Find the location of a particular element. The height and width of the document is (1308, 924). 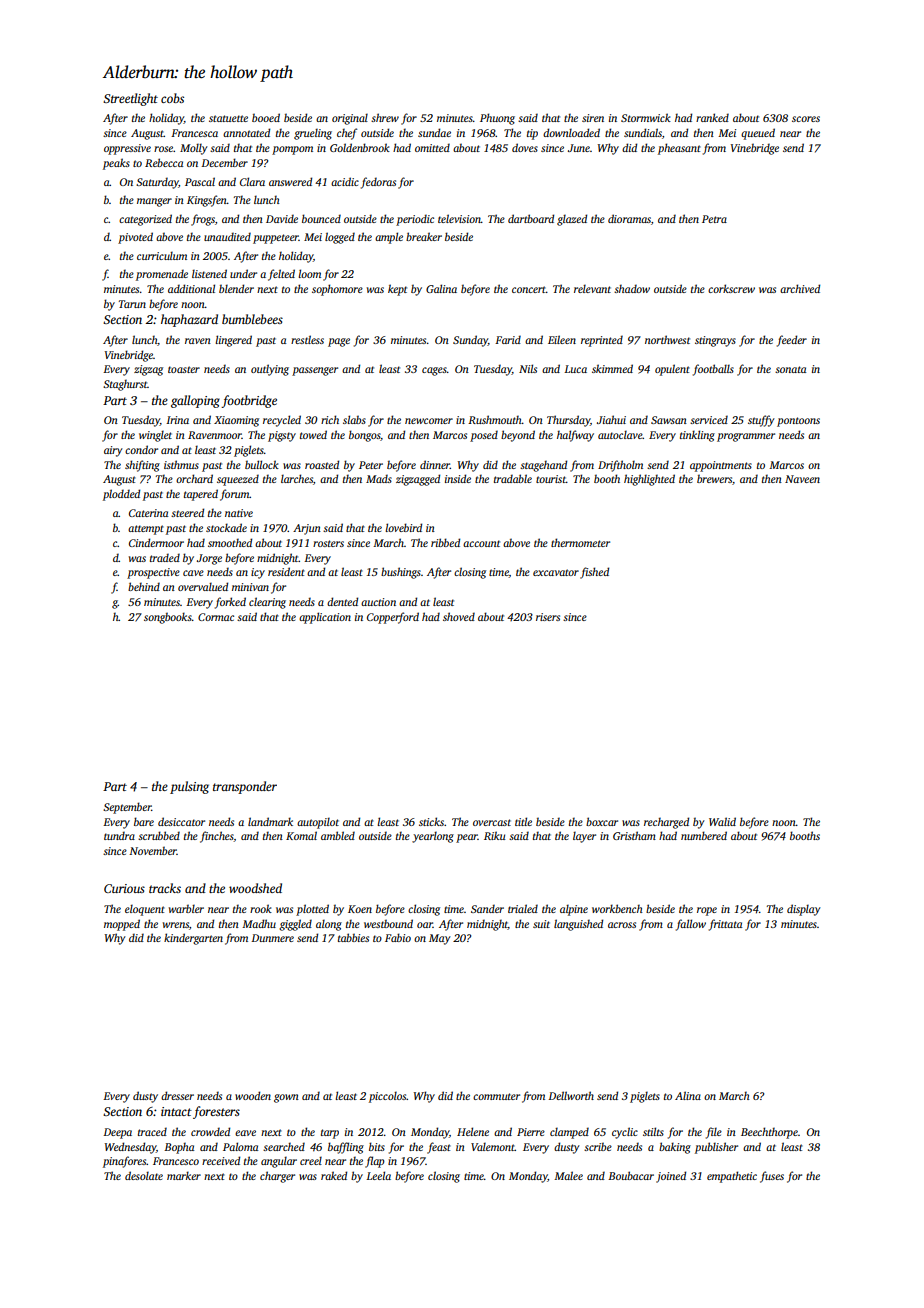

fuses is located at coordinates (772, 1177).
